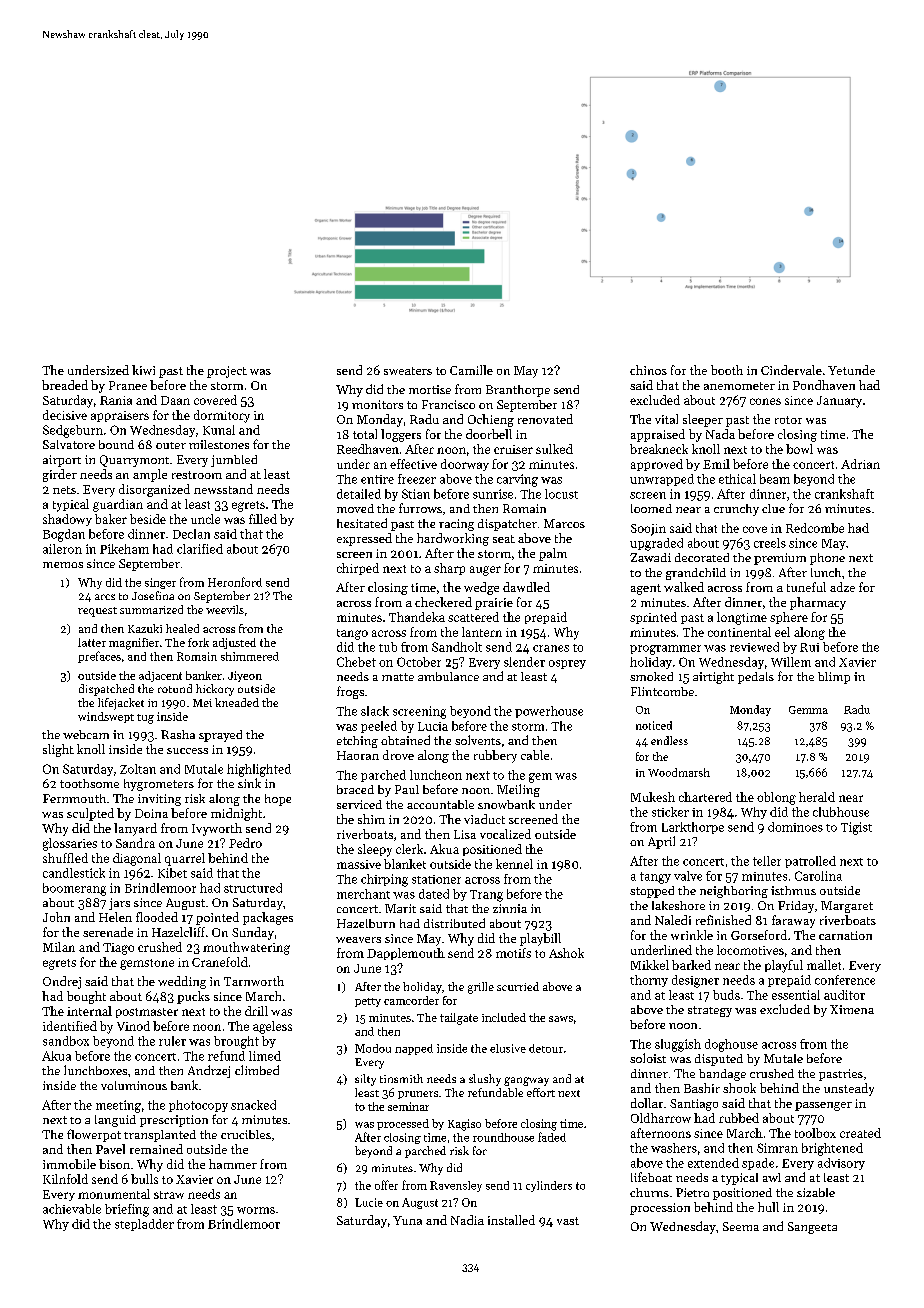 The image size is (924, 1308). I want to click on kennel, so click(514, 864).
